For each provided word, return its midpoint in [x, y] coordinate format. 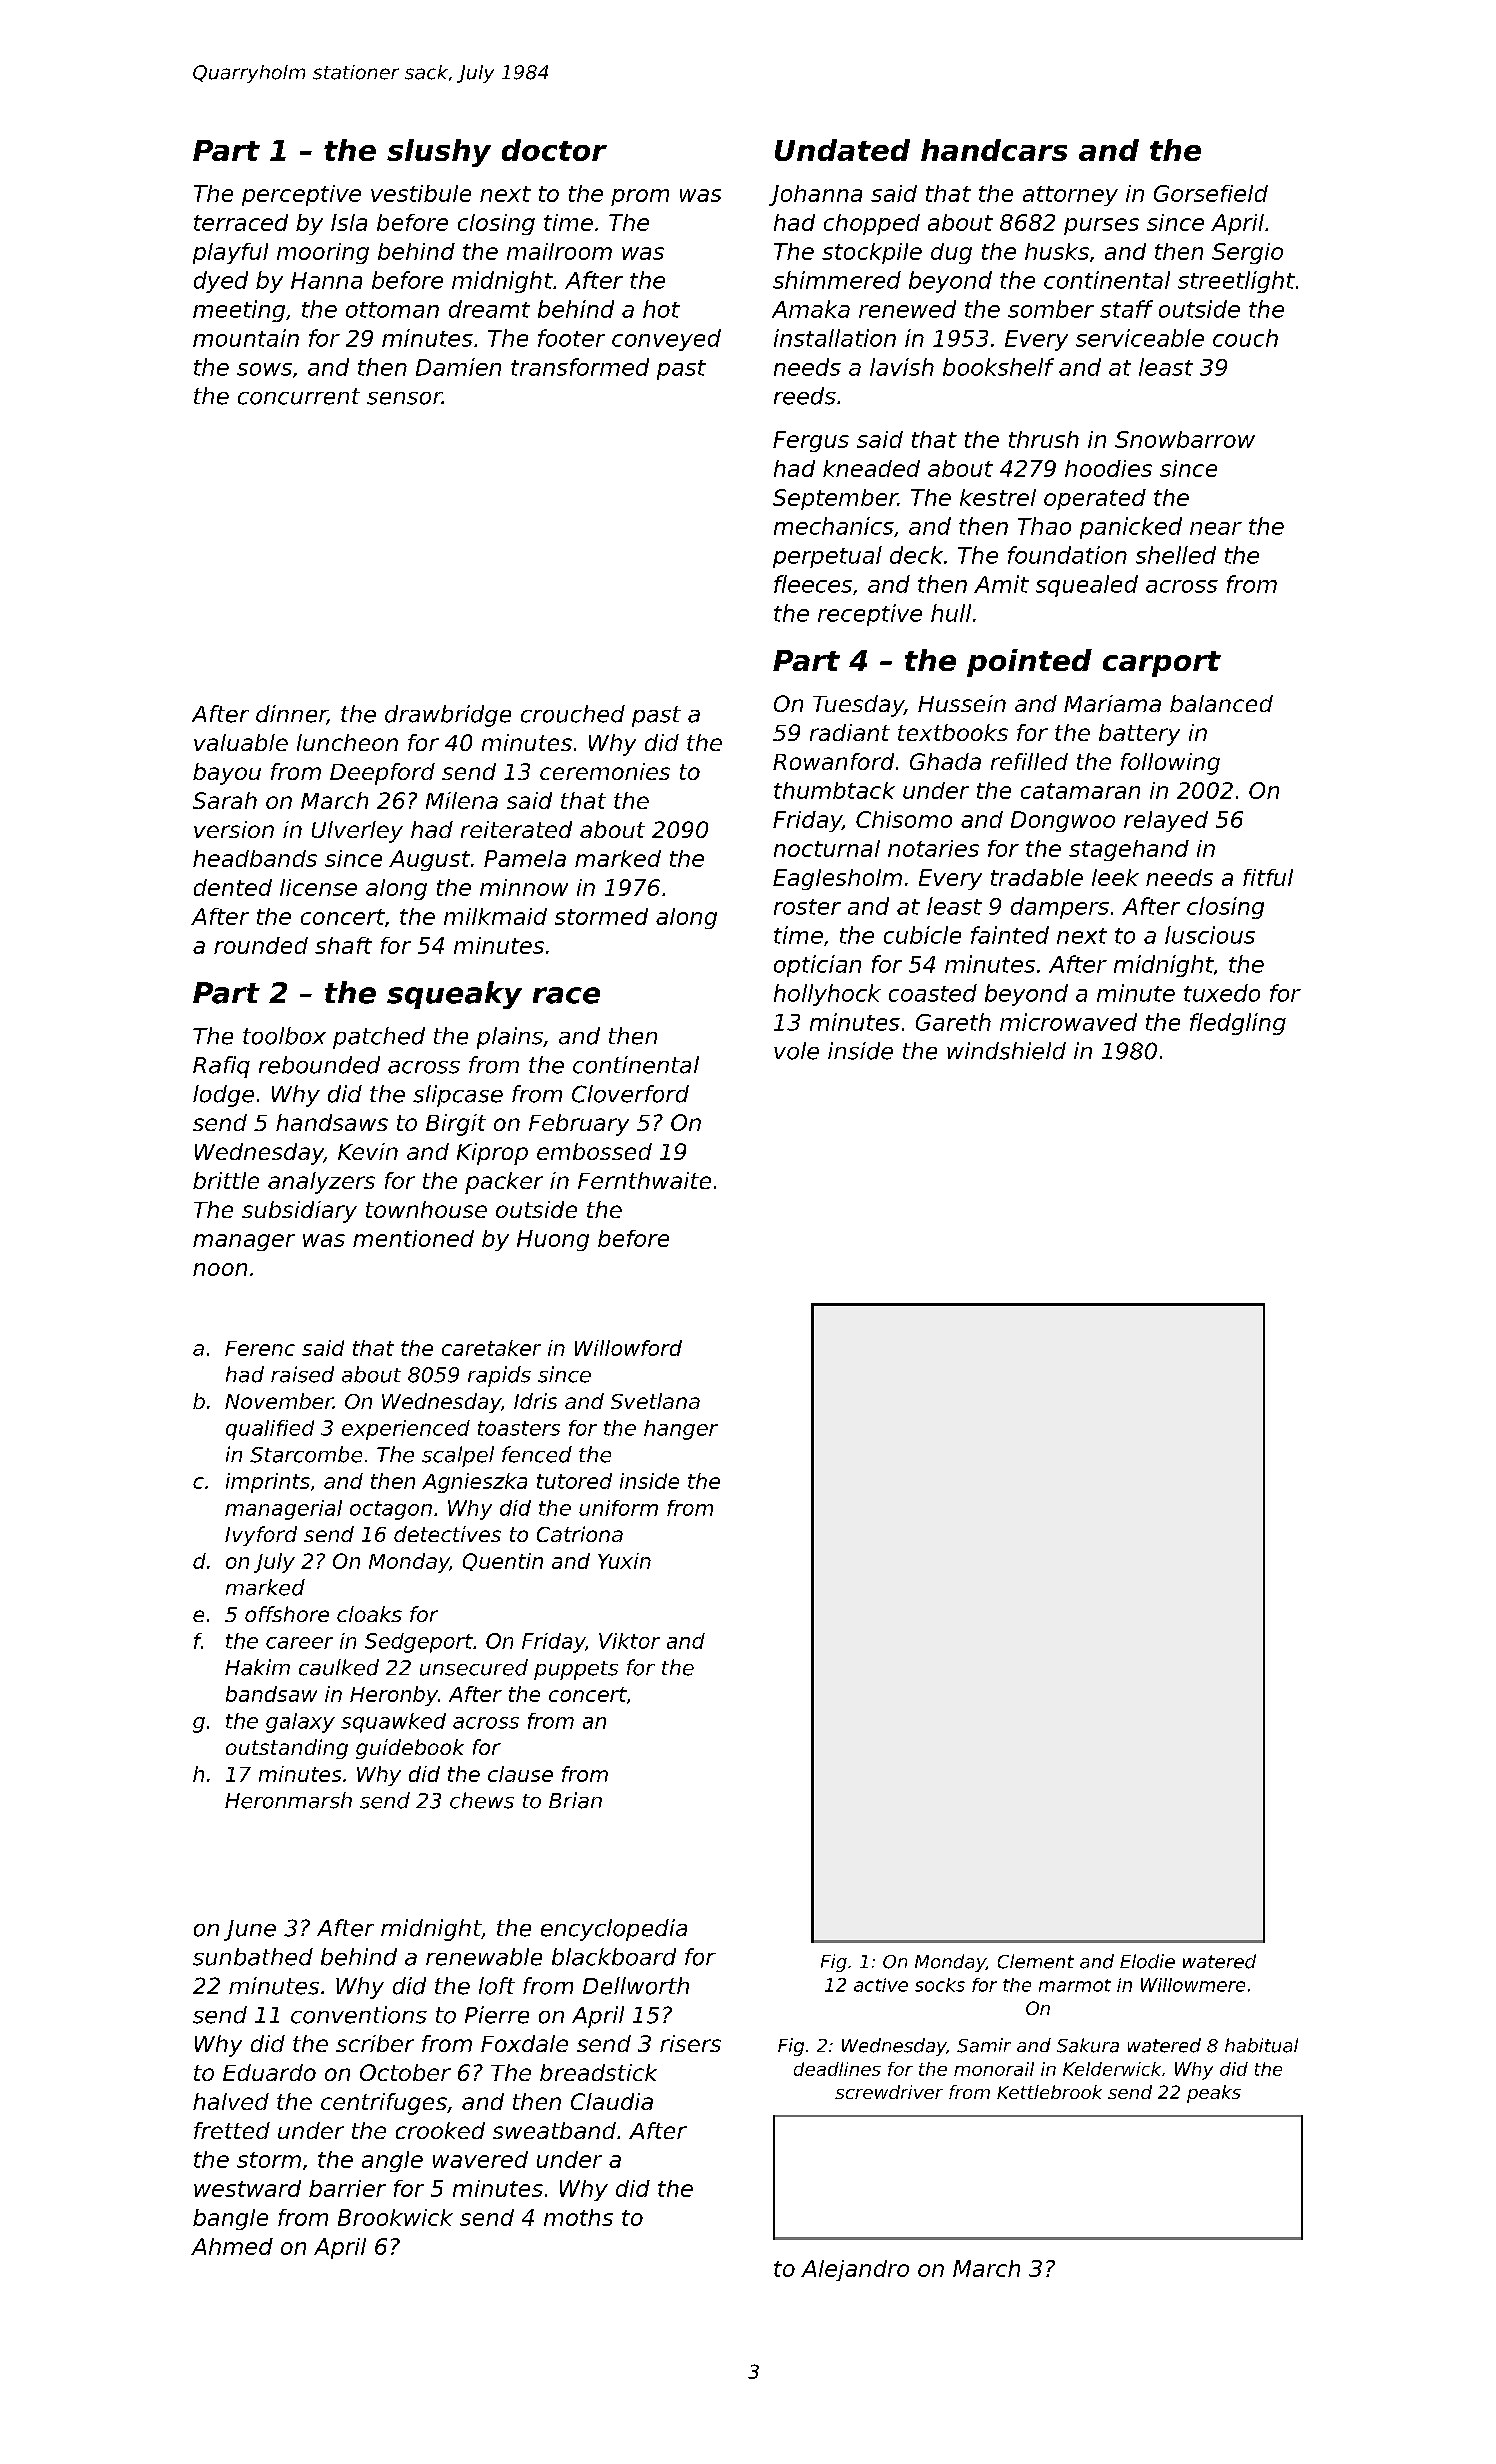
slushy [439, 153]
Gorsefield [1211, 193]
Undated [842, 150]
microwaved [1068, 1022]
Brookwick [395, 2217]
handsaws [332, 1122]
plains [510, 1038]
